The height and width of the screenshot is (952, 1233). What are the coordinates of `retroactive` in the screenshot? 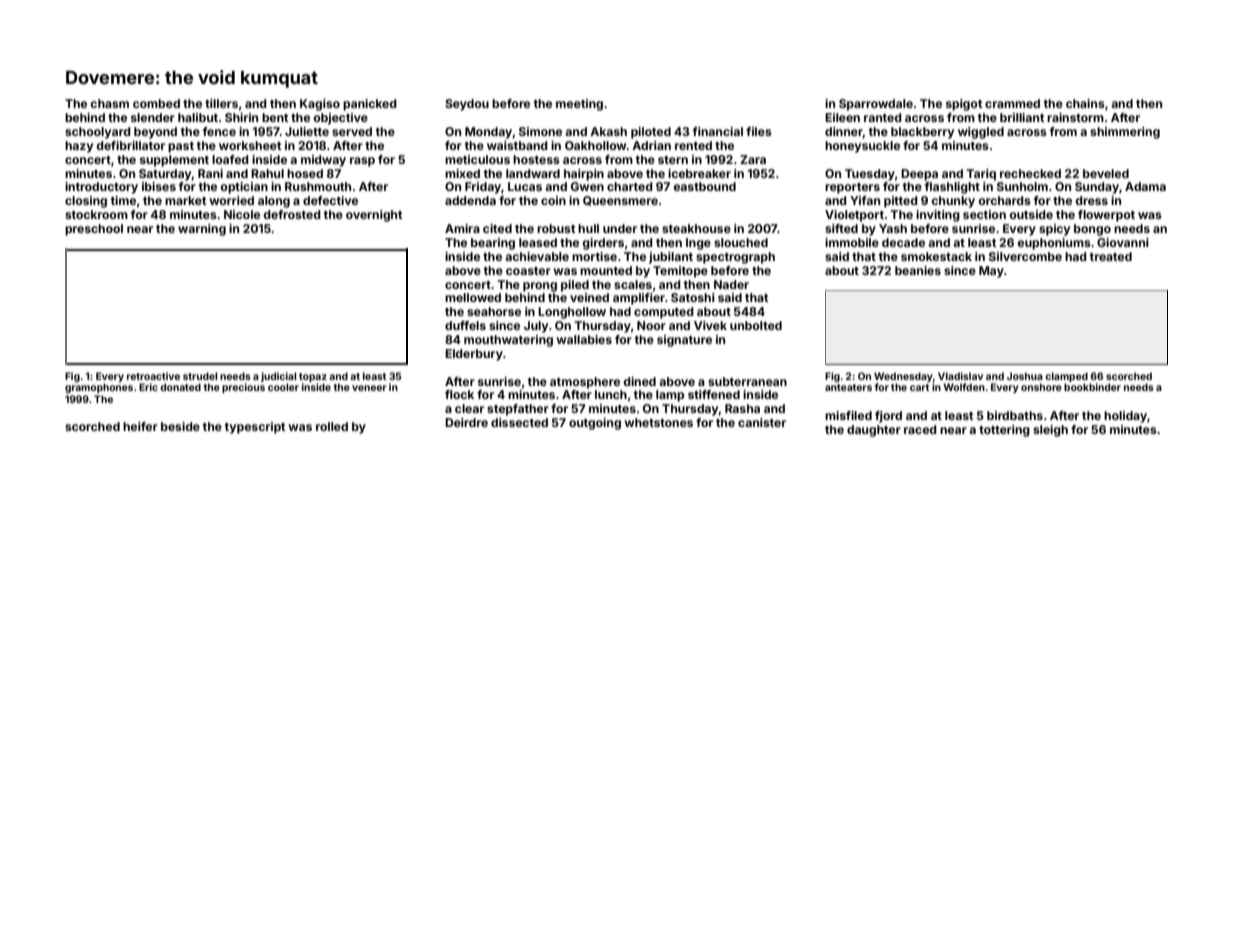 It's located at (153, 376).
